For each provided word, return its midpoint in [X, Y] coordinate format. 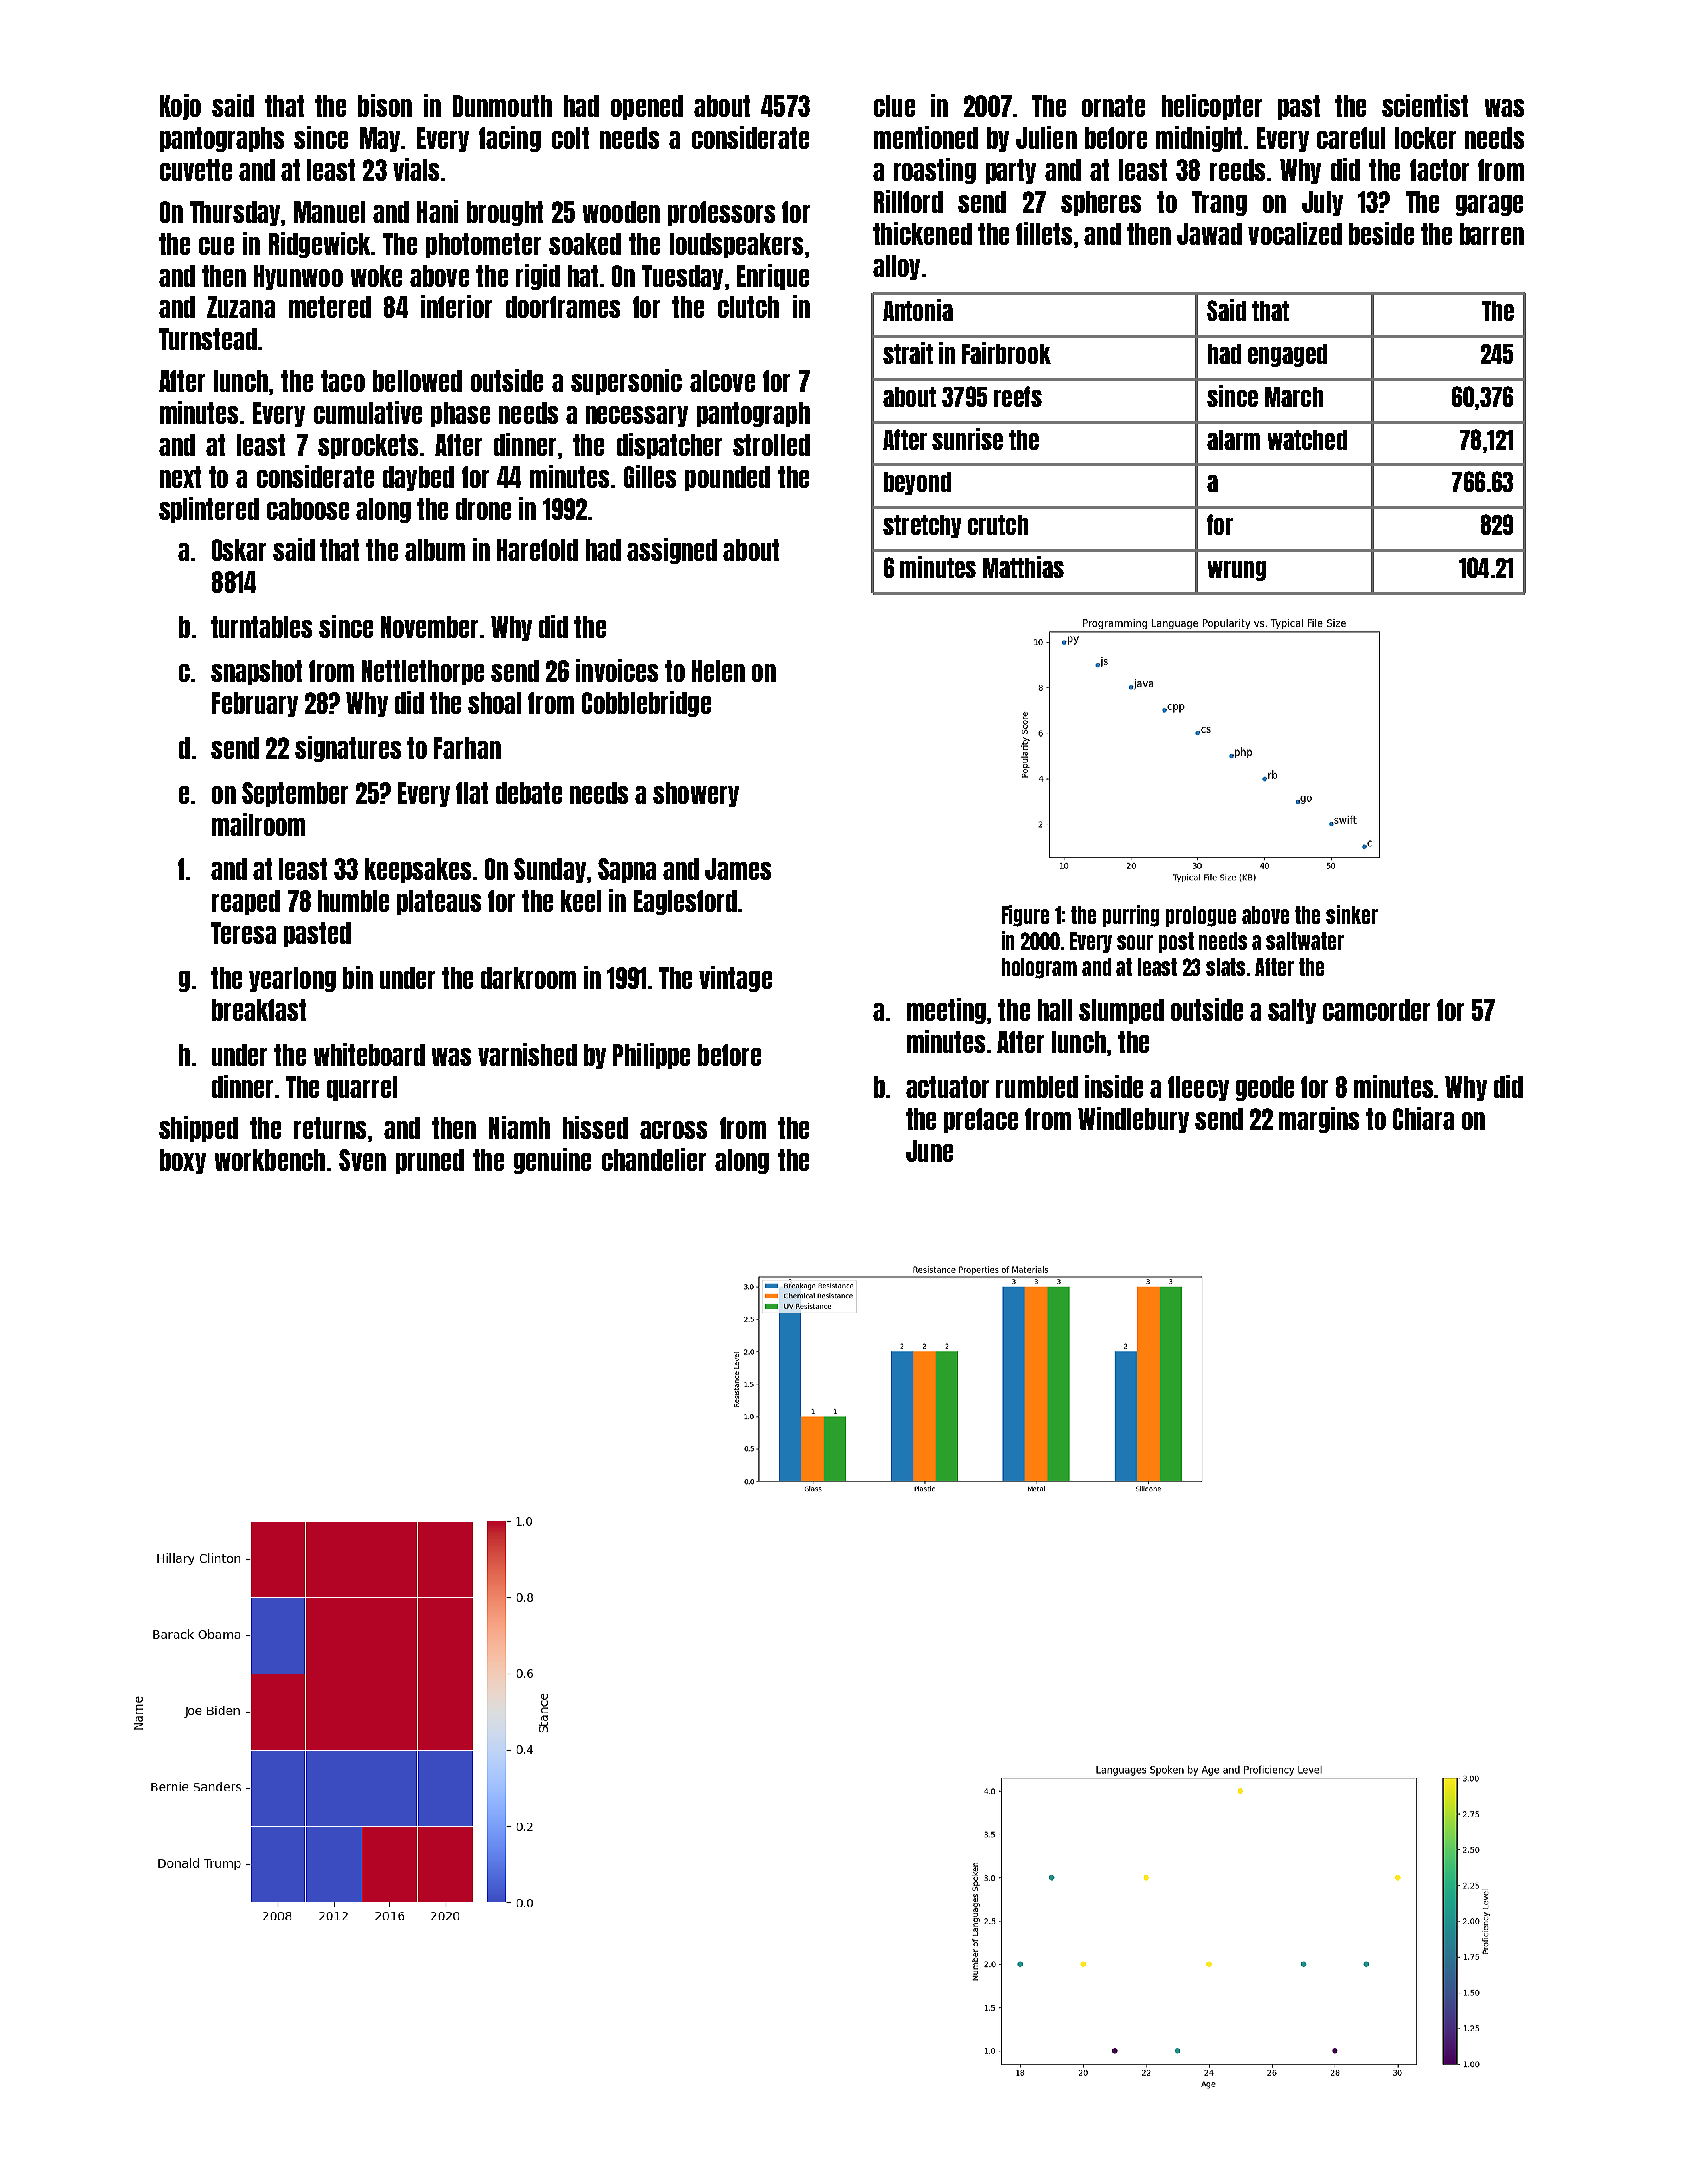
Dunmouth [502, 106]
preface [981, 1120]
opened [647, 107]
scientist [1425, 105]
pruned [430, 1161]
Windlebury [1133, 1120]
